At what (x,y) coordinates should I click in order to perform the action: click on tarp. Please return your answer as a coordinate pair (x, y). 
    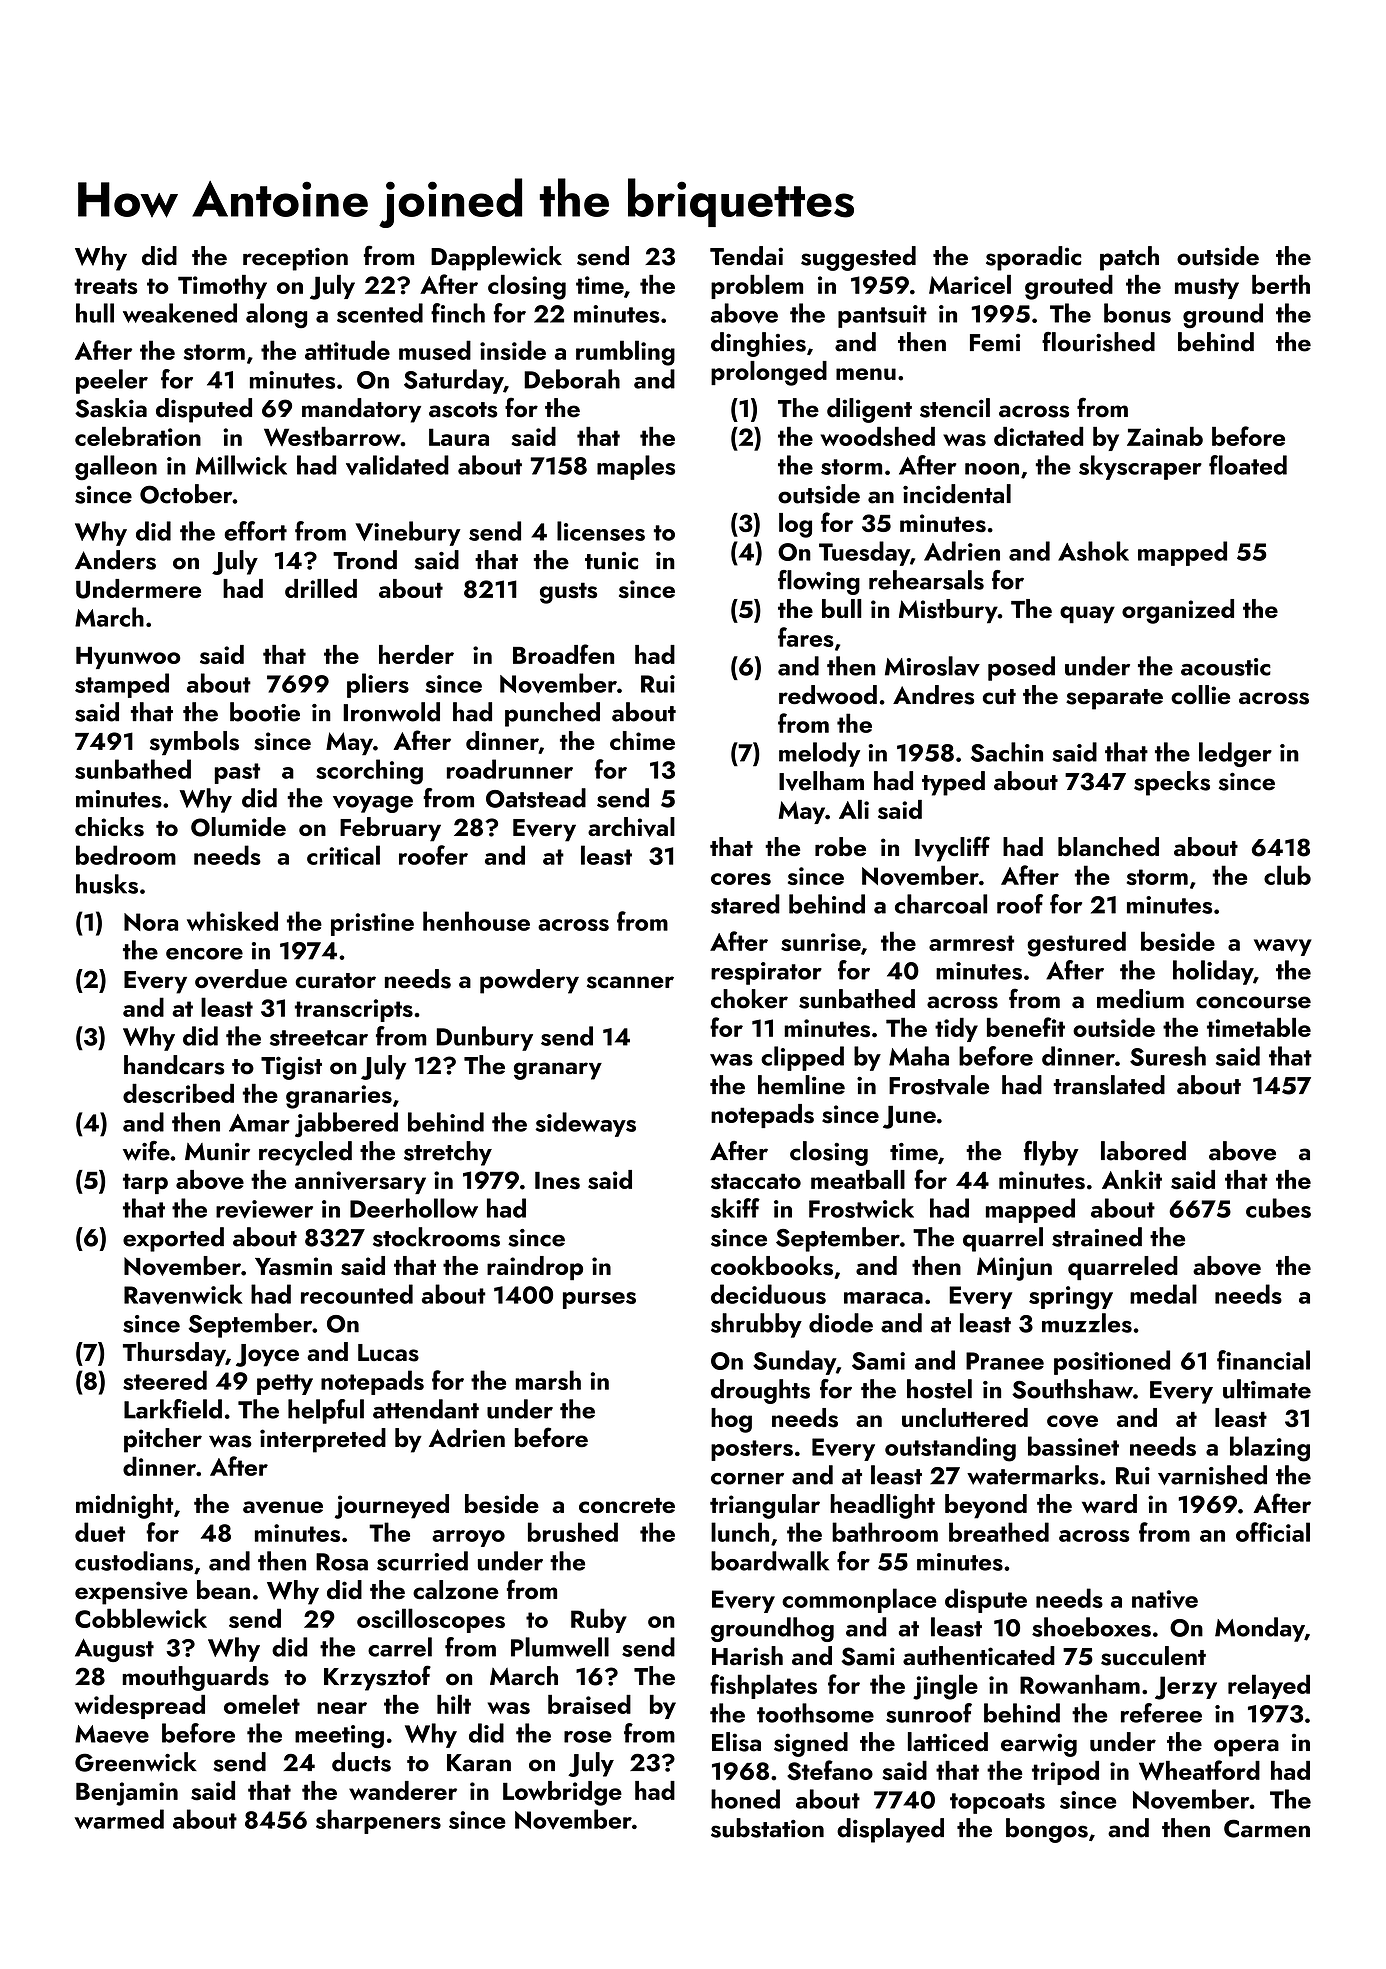
    Looking at the image, I should click on (145, 1183).
